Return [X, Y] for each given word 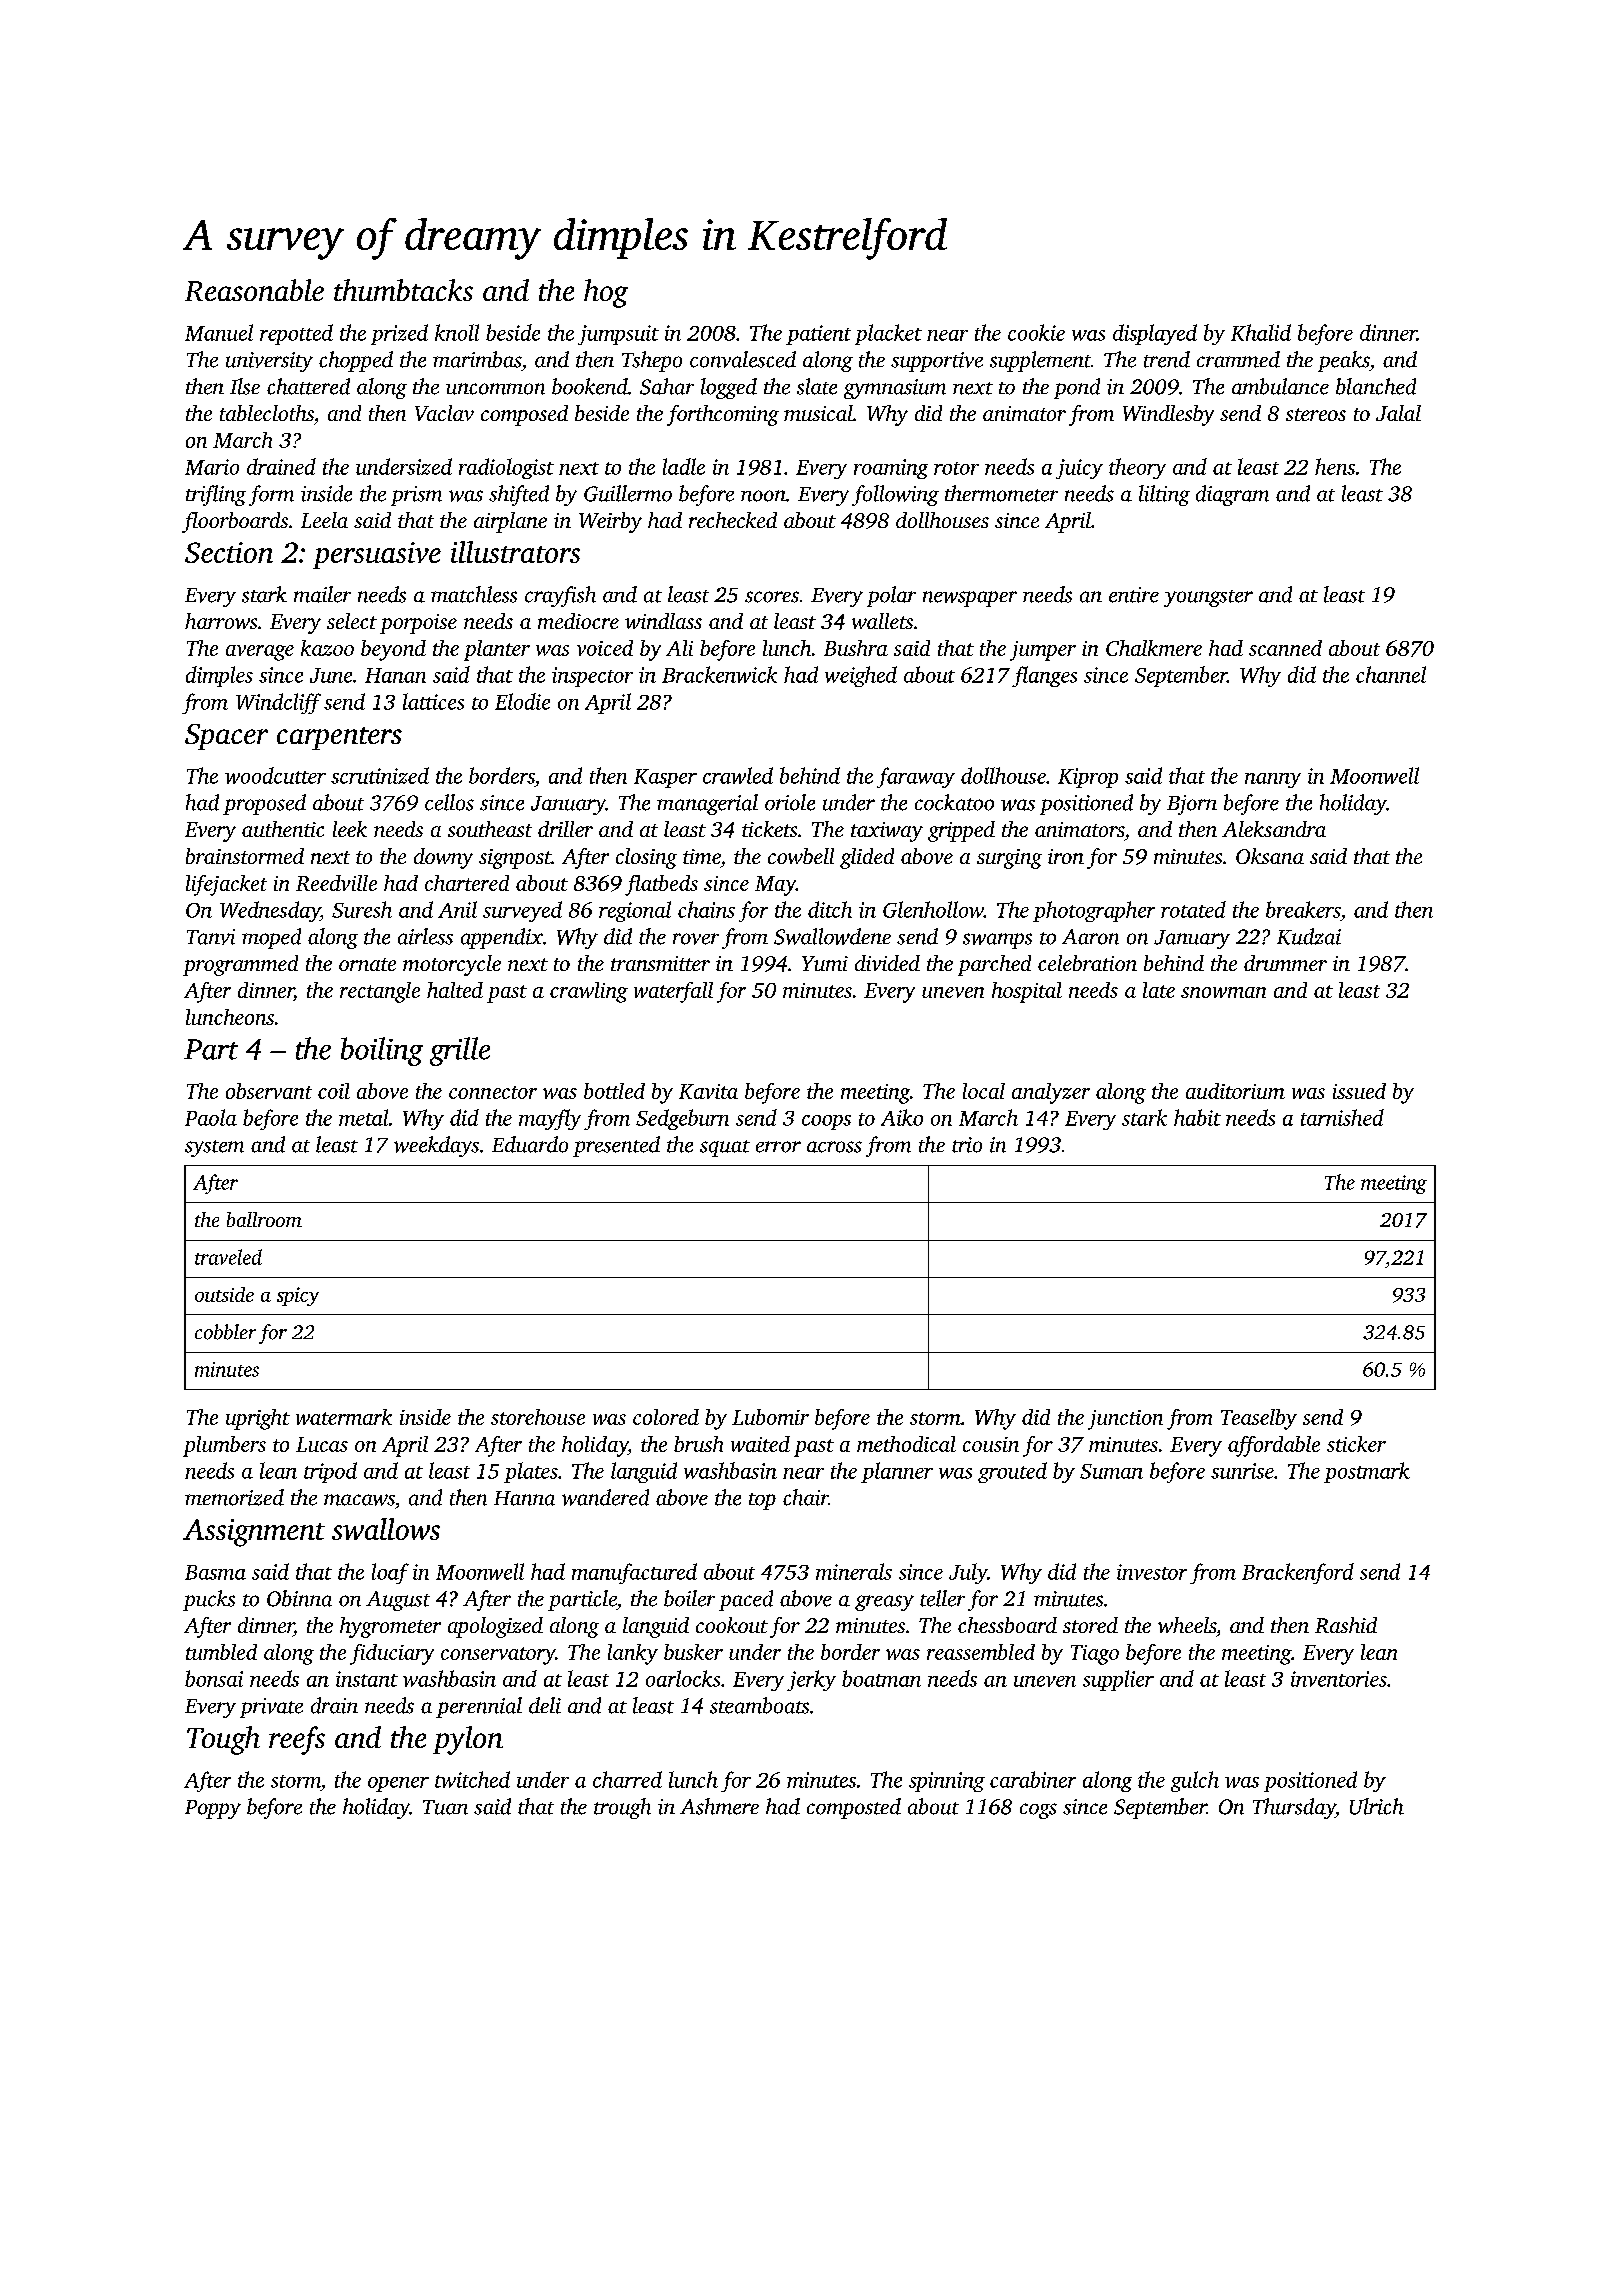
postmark [1367, 1472]
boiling [382, 1051]
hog [606, 293]
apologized [495, 1627]
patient [818, 335]
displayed [1155, 334]
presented [616, 1146]
